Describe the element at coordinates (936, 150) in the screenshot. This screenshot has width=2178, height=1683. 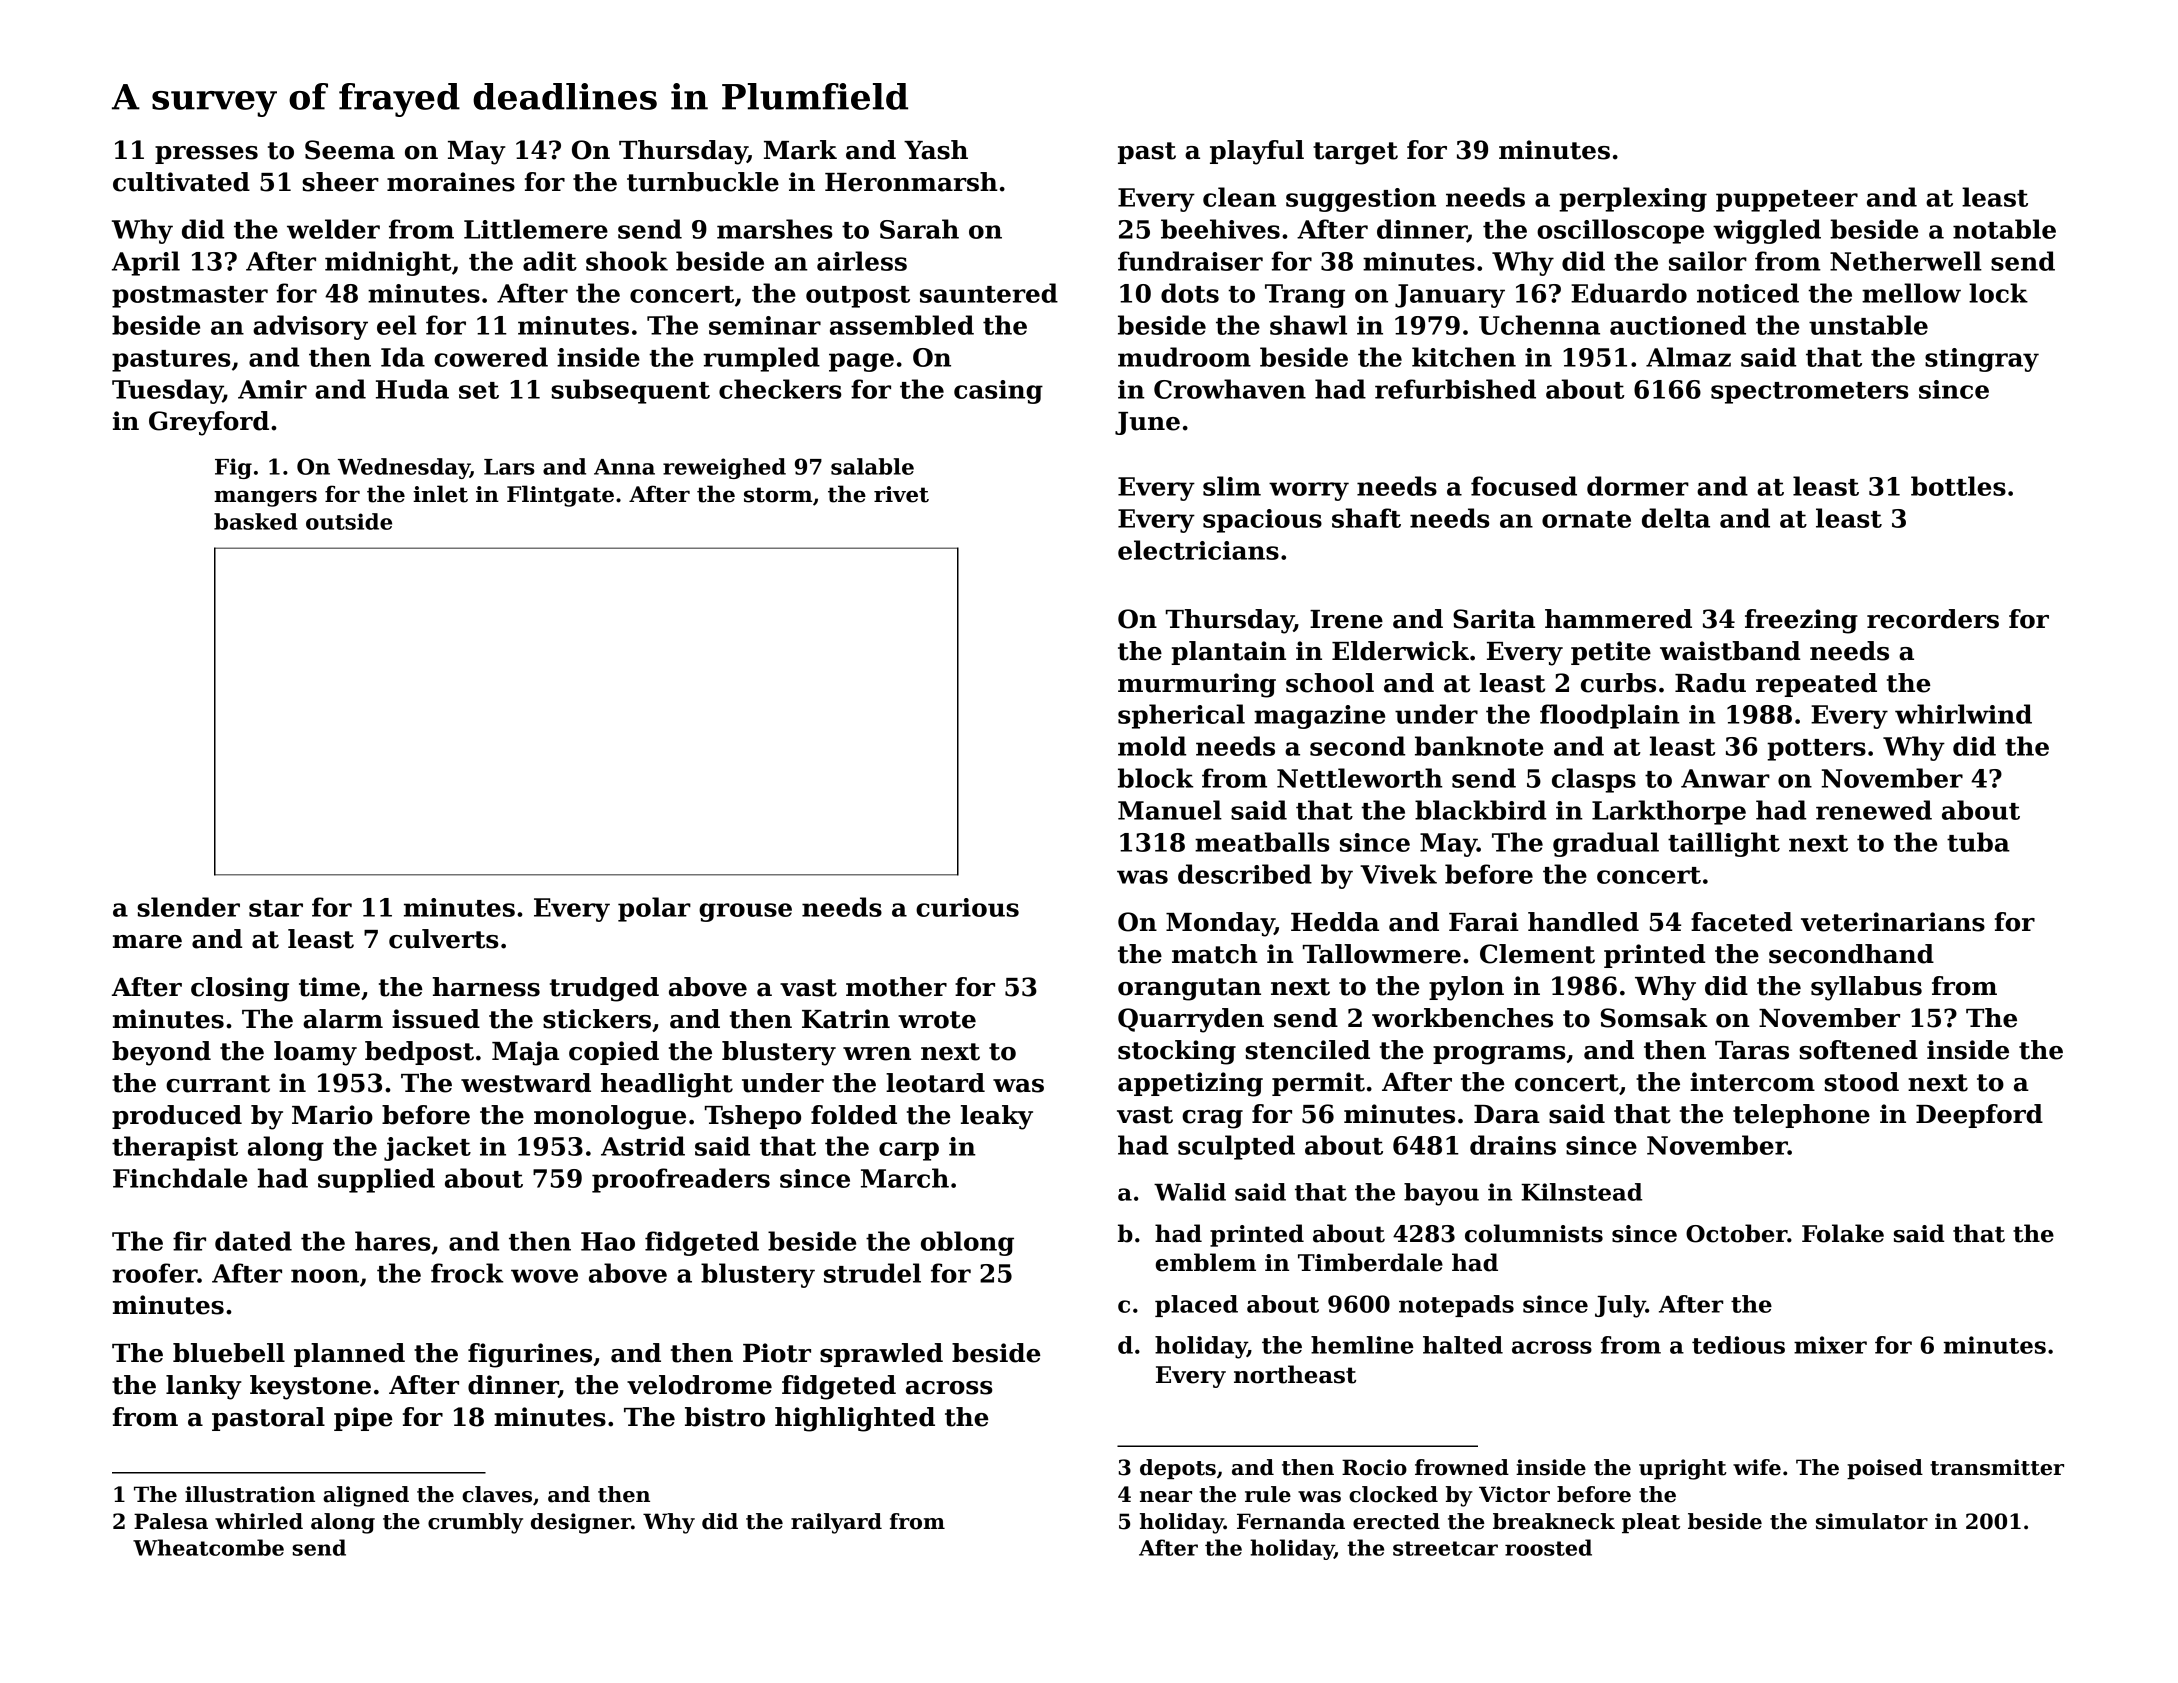
I see `Yash` at that location.
